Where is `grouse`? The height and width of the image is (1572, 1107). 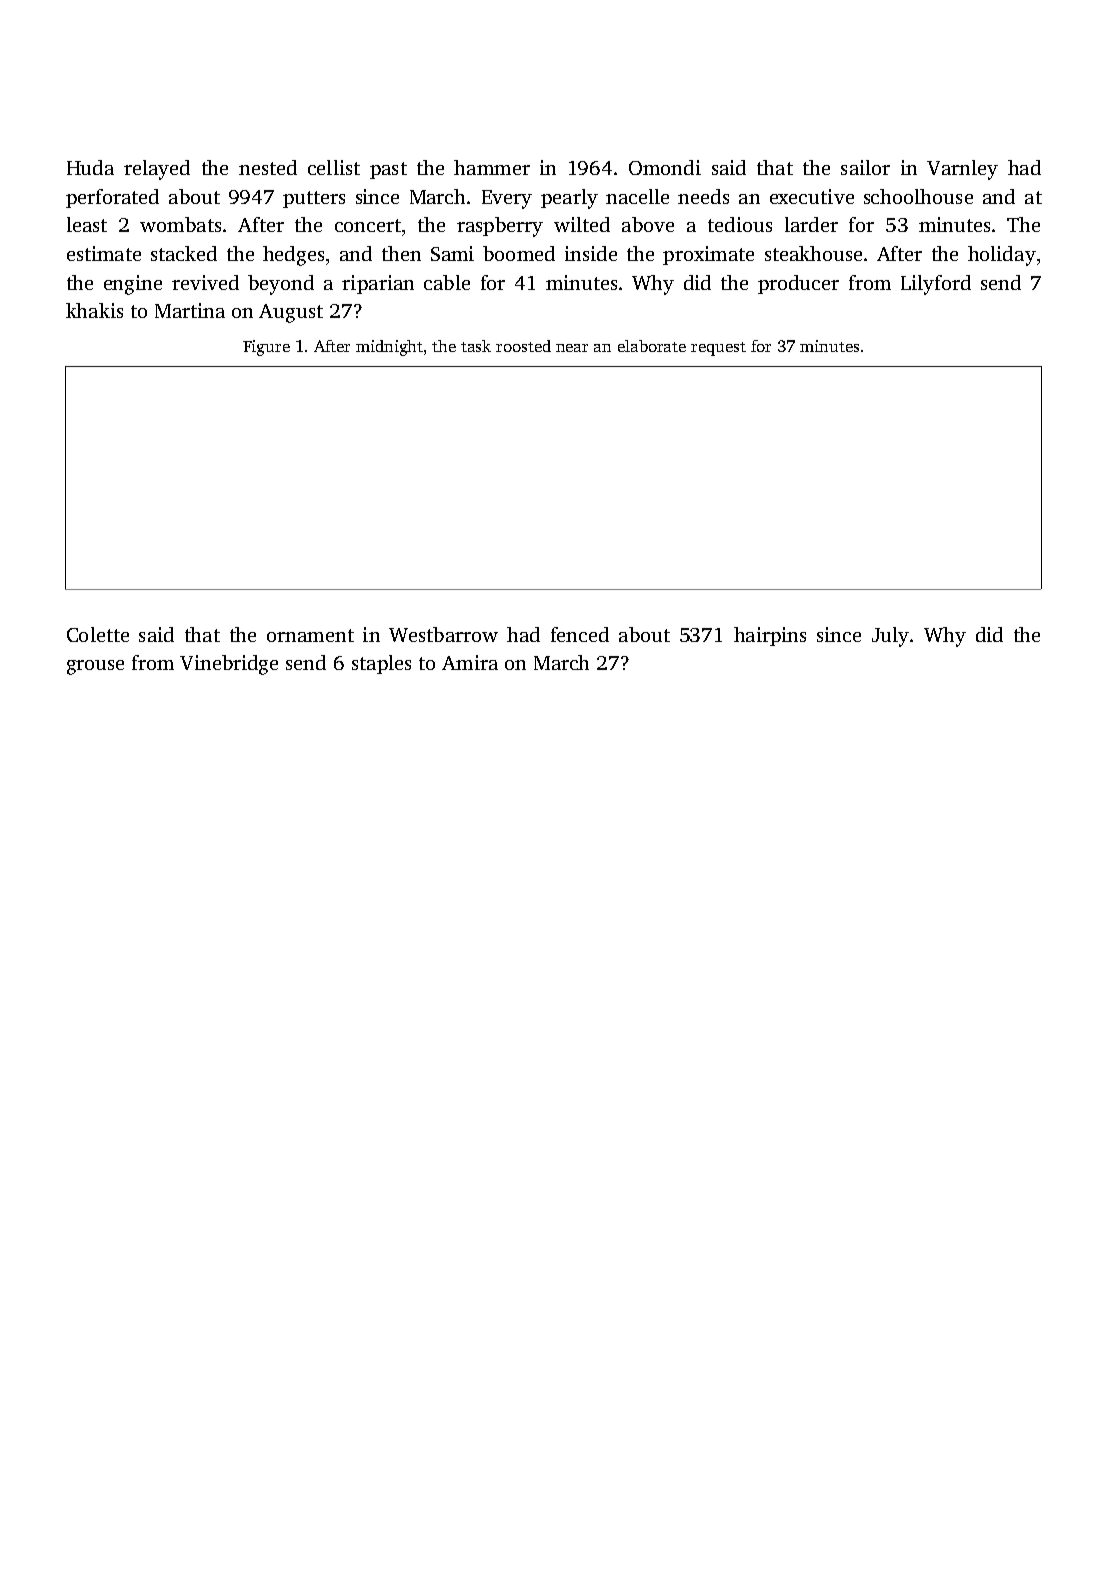
grouse is located at coordinates (95, 667).
